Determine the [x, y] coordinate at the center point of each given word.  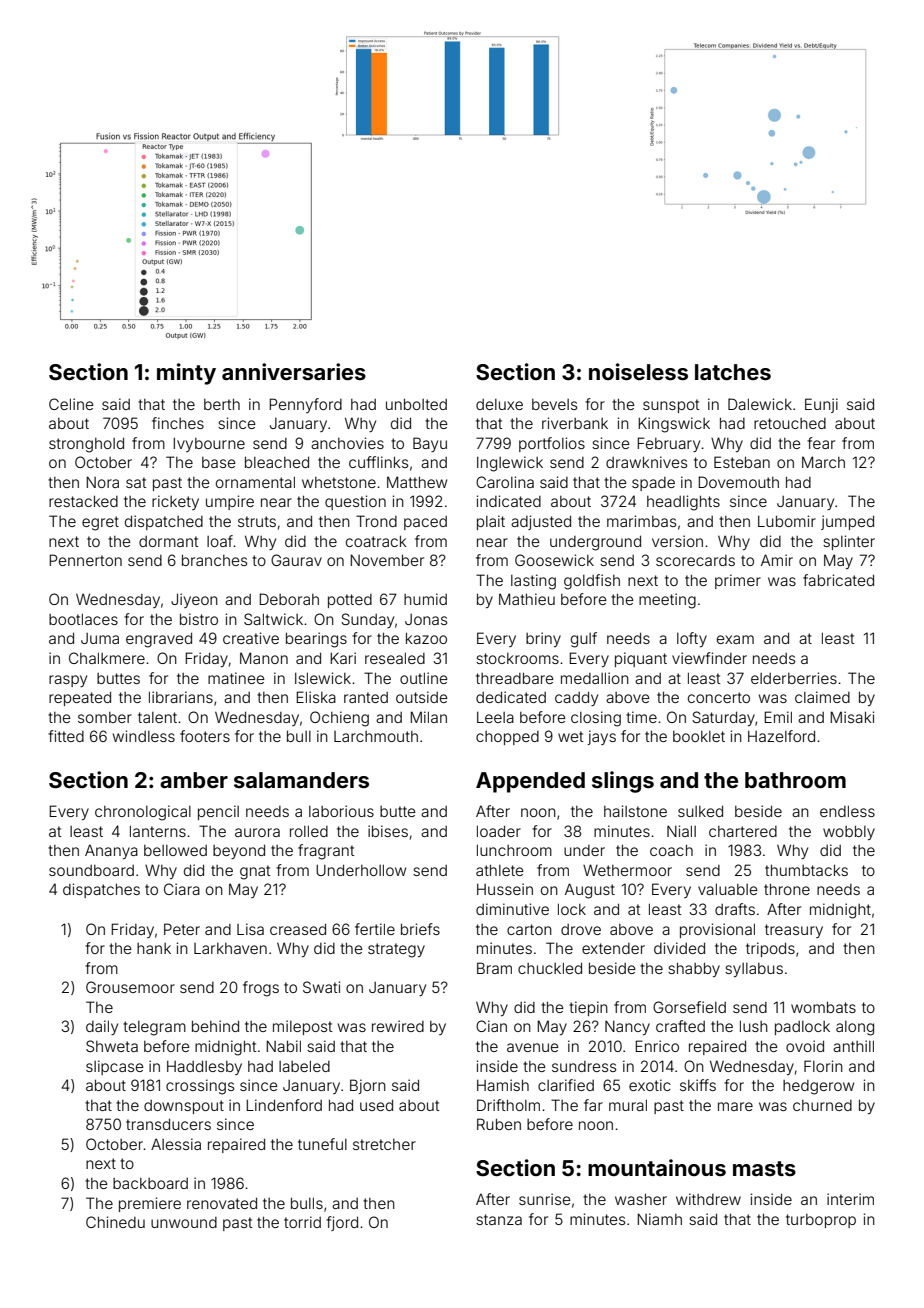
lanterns [158, 831]
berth [222, 404]
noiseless [638, 371]
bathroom [795, 780]
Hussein [505, 889]
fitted [66, 736]
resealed [395, 658]
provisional [717, 930]
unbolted [416, 404]
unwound [184, 1222]
